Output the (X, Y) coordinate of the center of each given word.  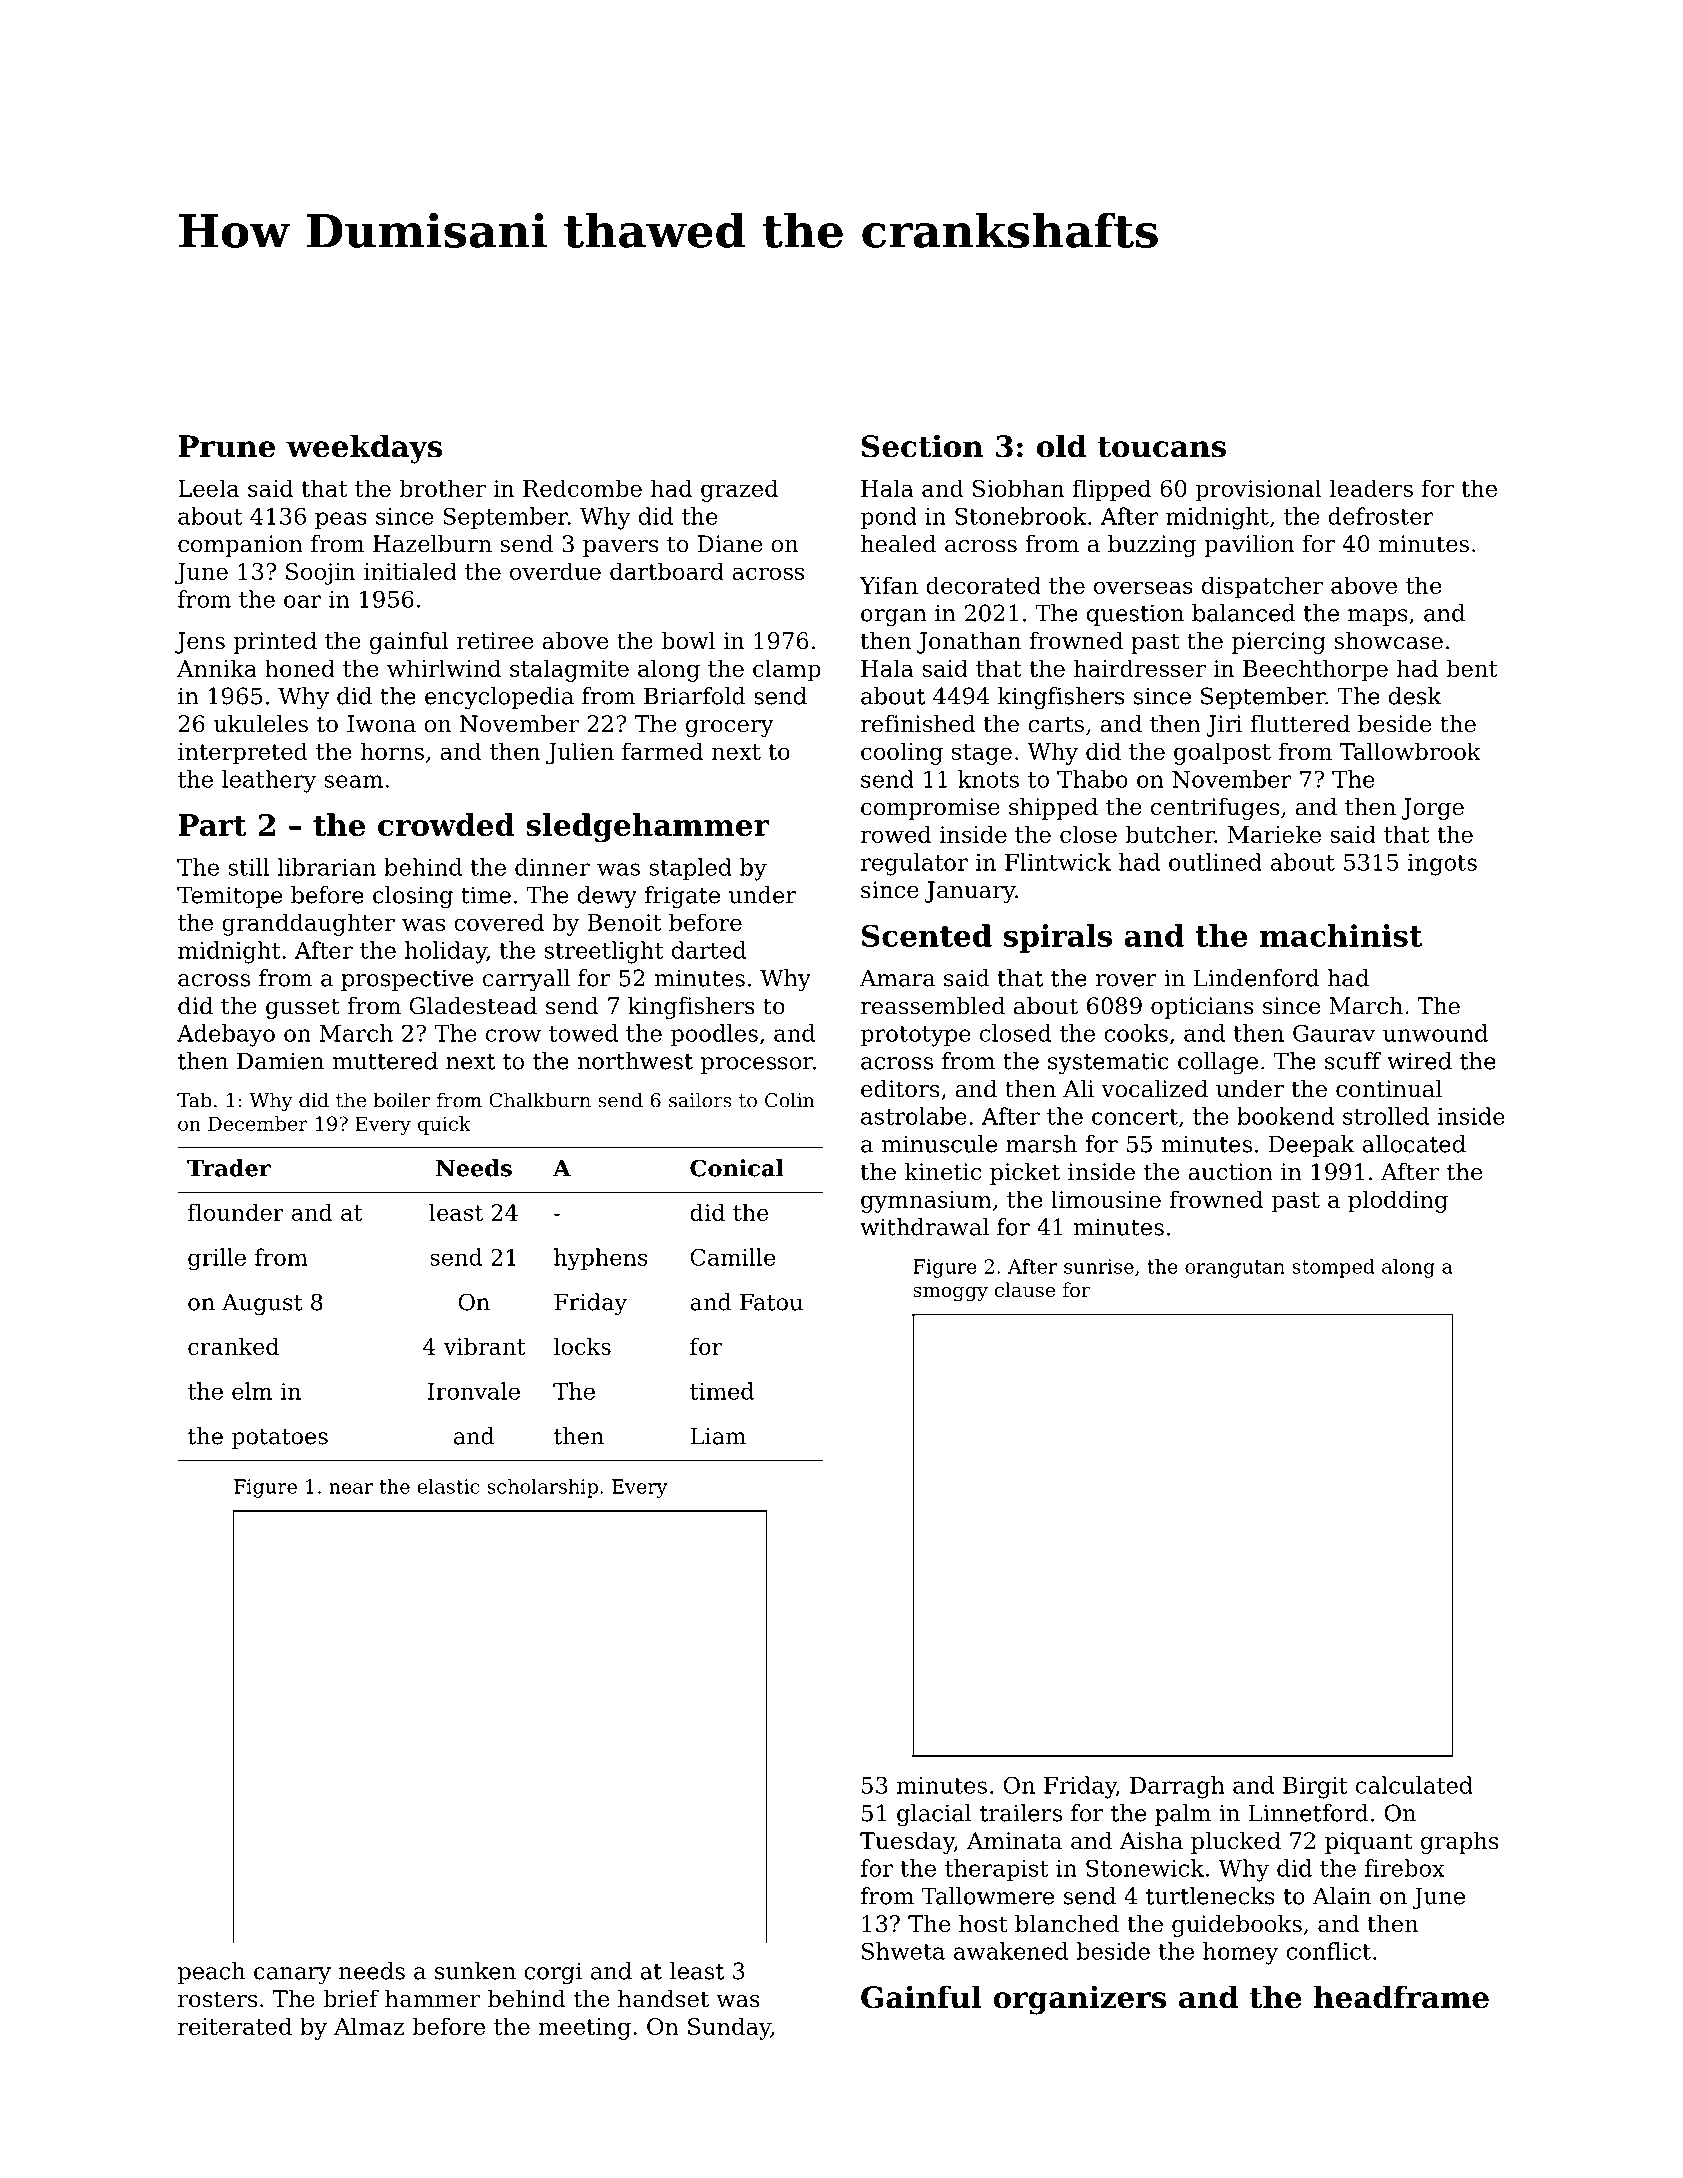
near (351, 1488)
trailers (1021, 1813)
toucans (1162, 447)
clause (1025, 1289)
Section (922, 446)
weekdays (364, 449)
